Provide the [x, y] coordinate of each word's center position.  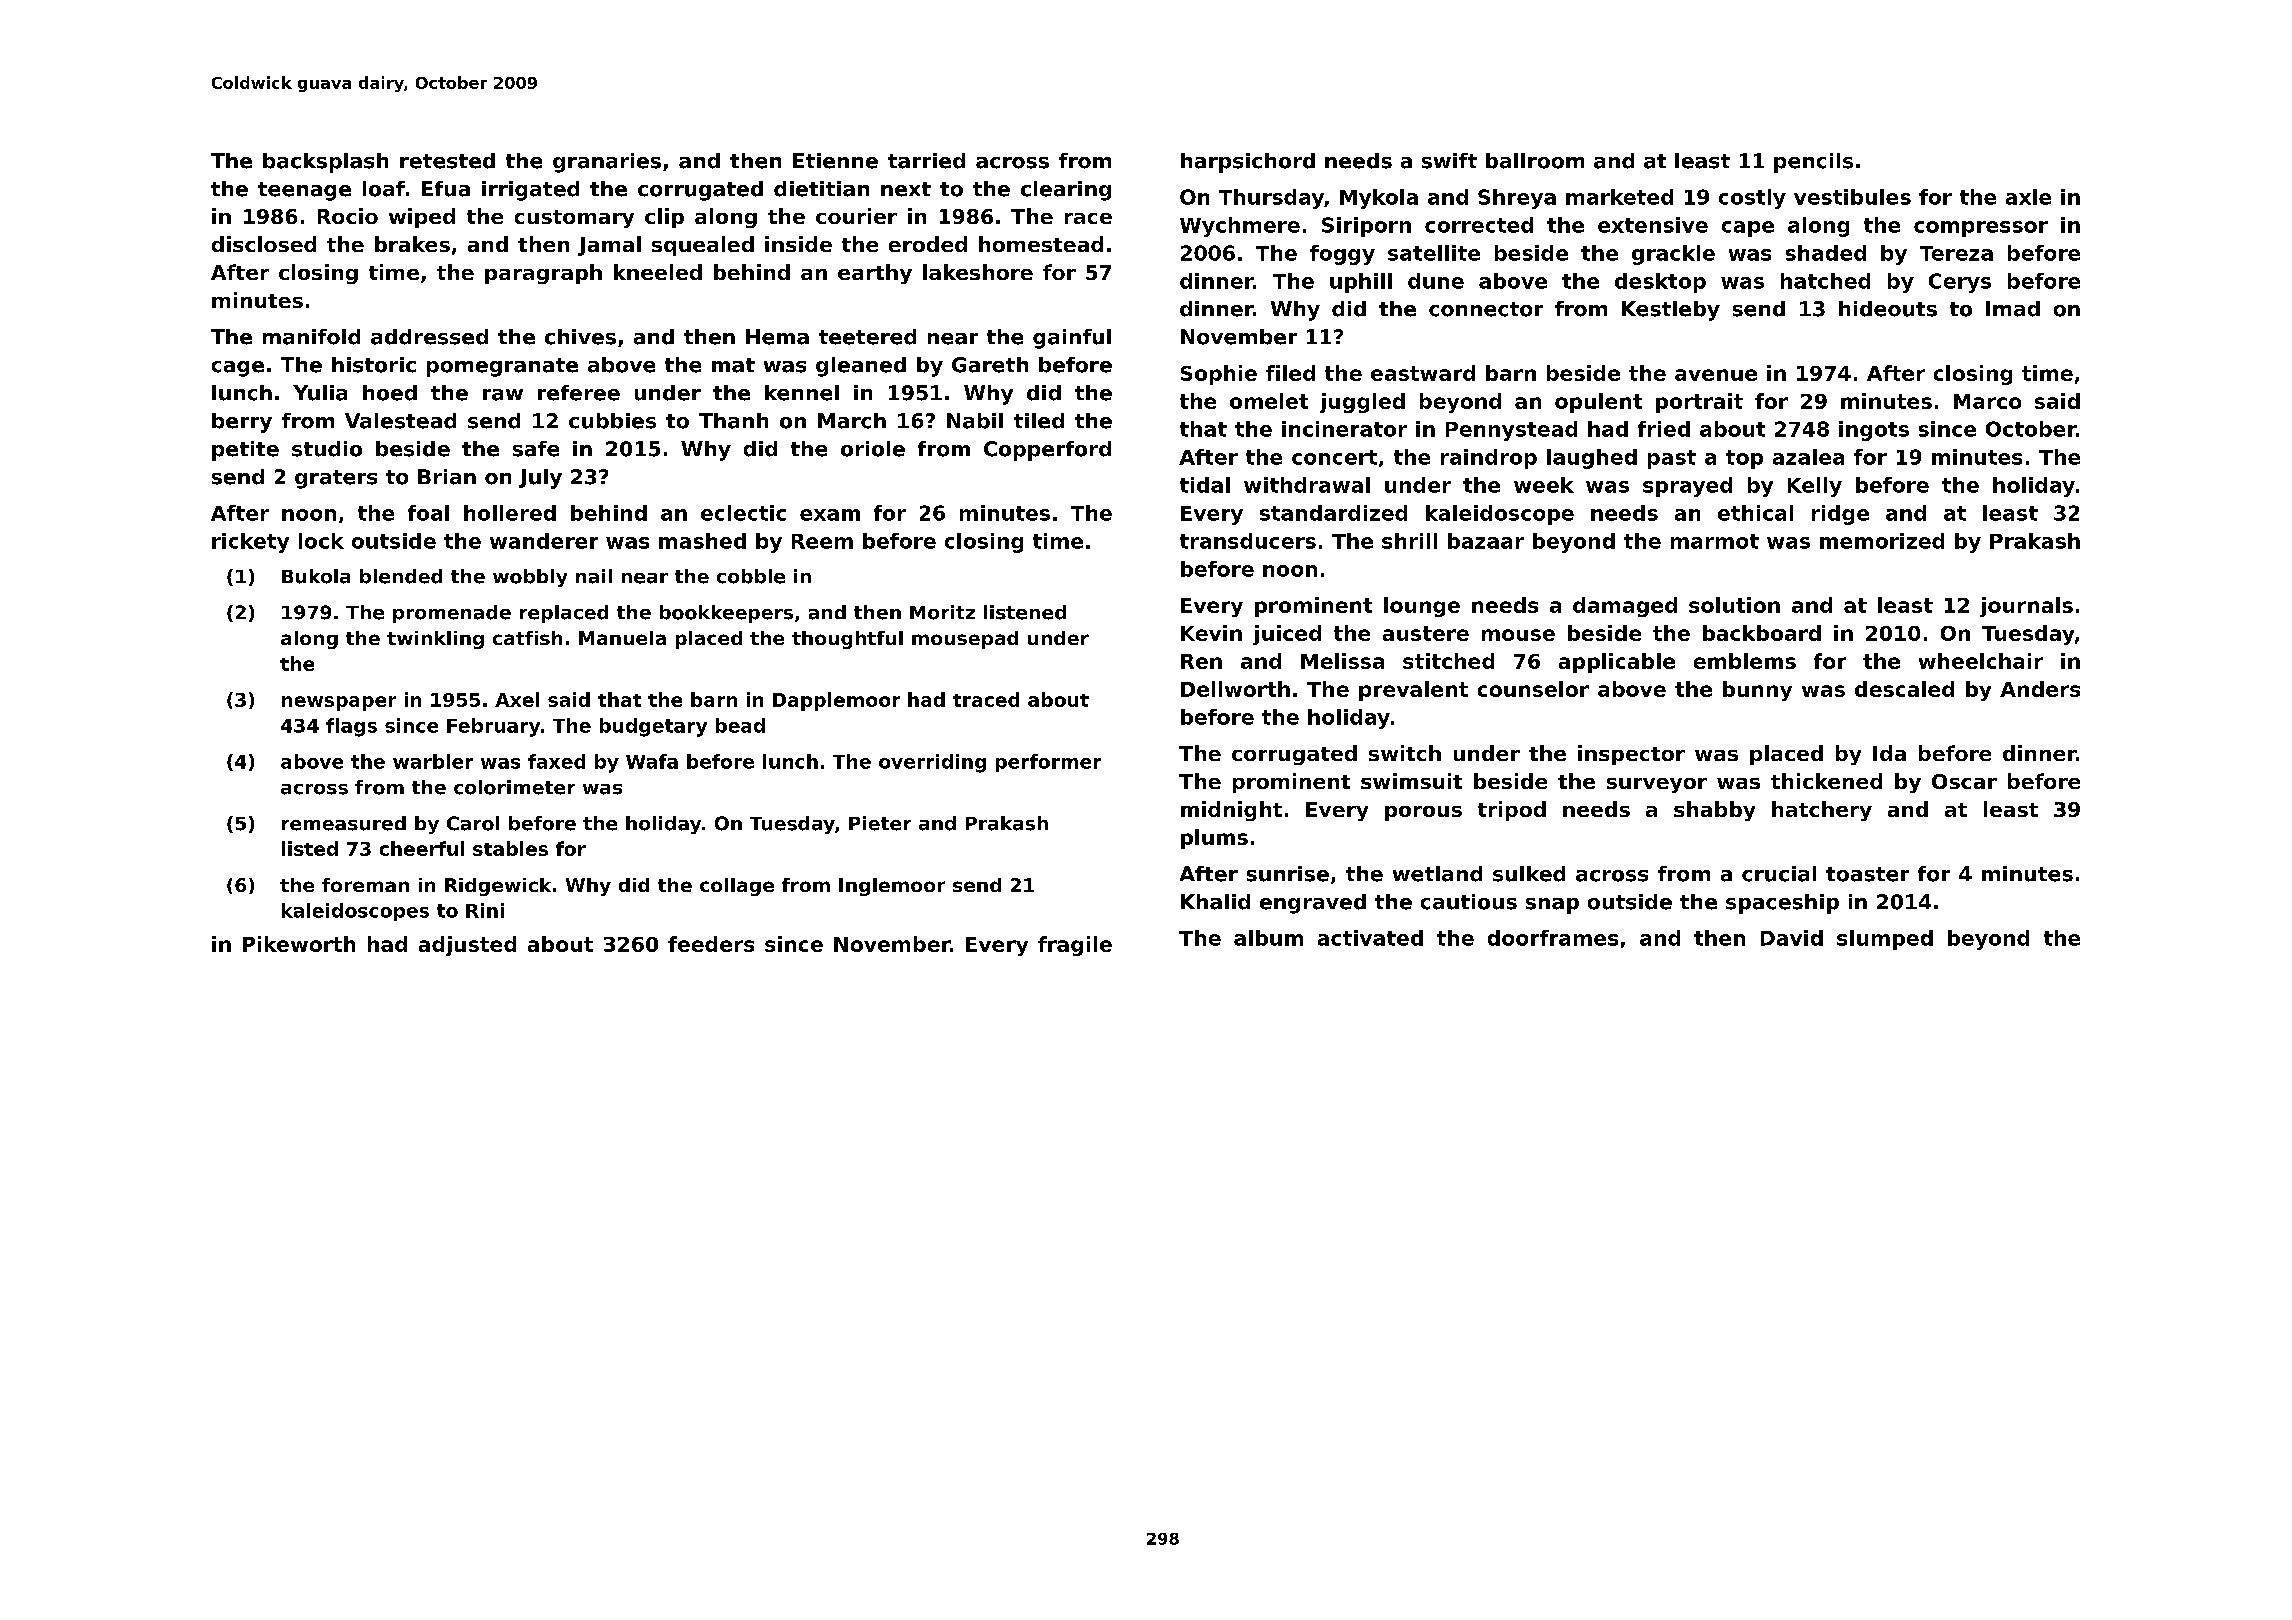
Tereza [1956, 253]
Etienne [835, 161]
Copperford [1047, 451]
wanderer [544, 541]
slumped [1885, 940]
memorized [1882, 541]
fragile [1075, 946]
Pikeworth [299, 944]
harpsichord [1248, 163]
